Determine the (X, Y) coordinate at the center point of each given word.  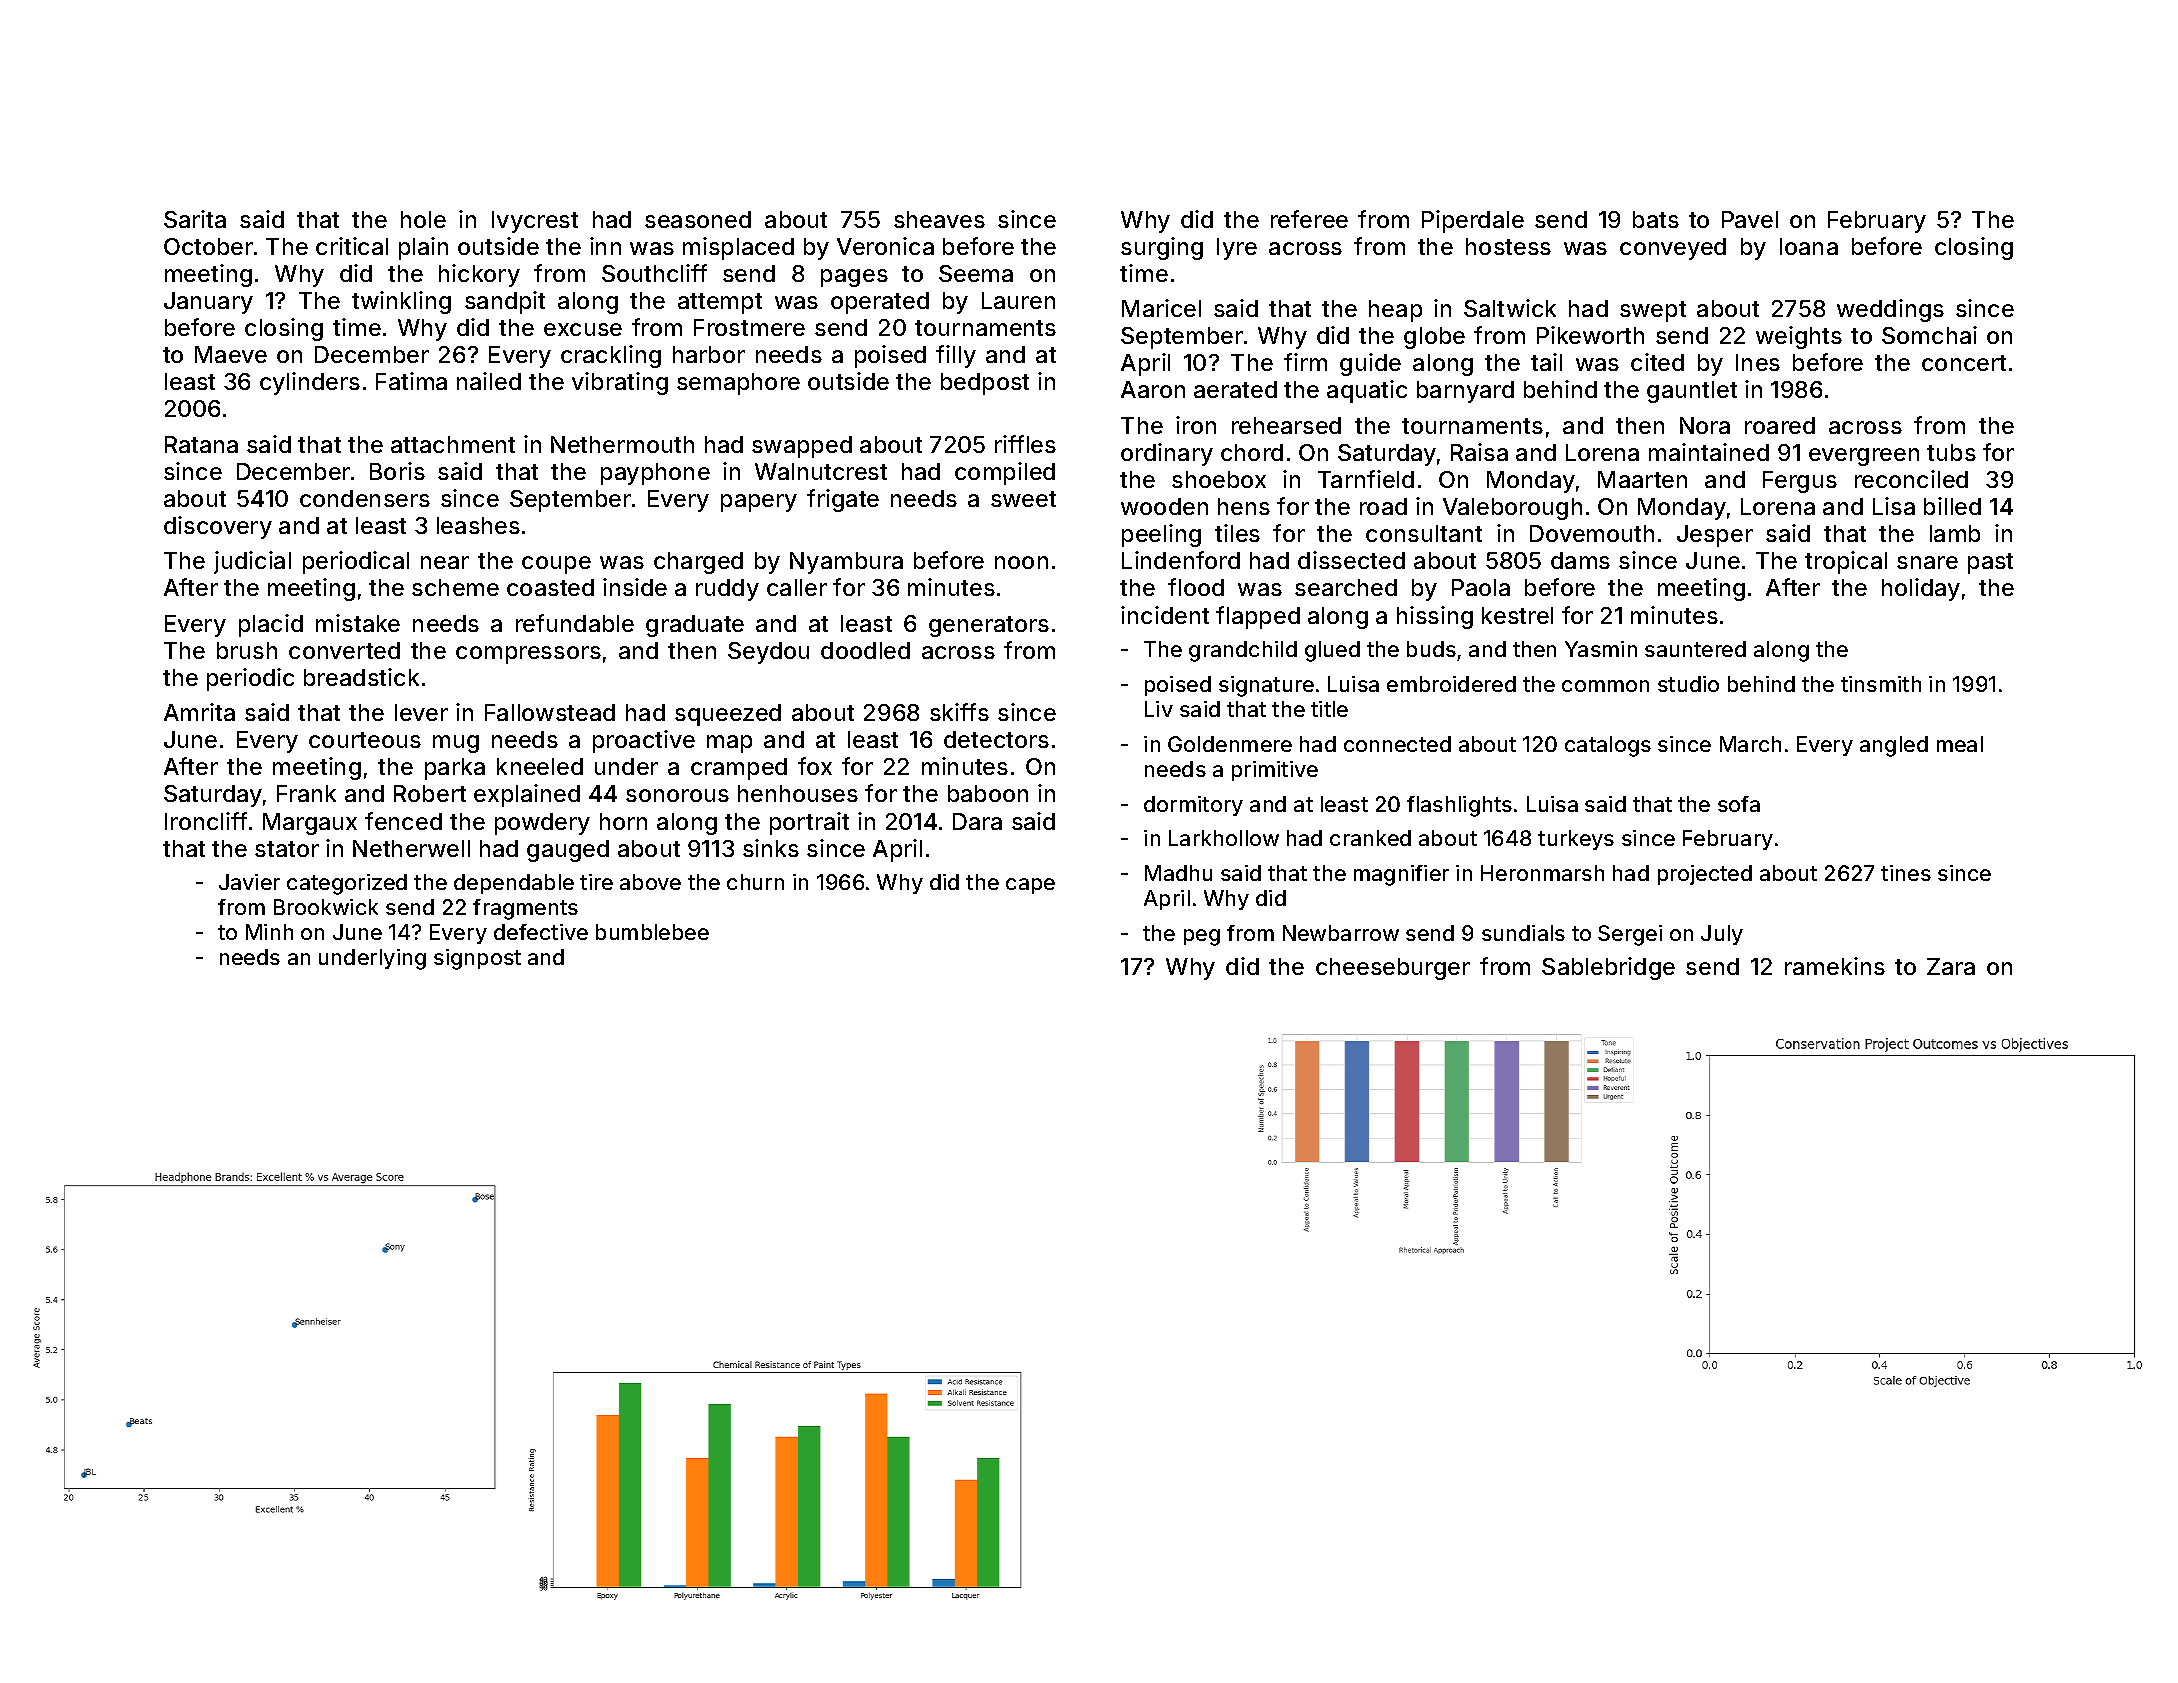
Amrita (199, 712)
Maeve (231, 354)
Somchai (1929, 335)
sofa (1739, 804)
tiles (1237, 533)
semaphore (738, 384)
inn (605, 246)
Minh (269, 932)
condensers (365, 498)
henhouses (798, 793)
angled (1894, 746)
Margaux (310, 824)
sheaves (939, 219)
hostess (1508, 246)
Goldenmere (1230, 744)
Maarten (1642, 479)
